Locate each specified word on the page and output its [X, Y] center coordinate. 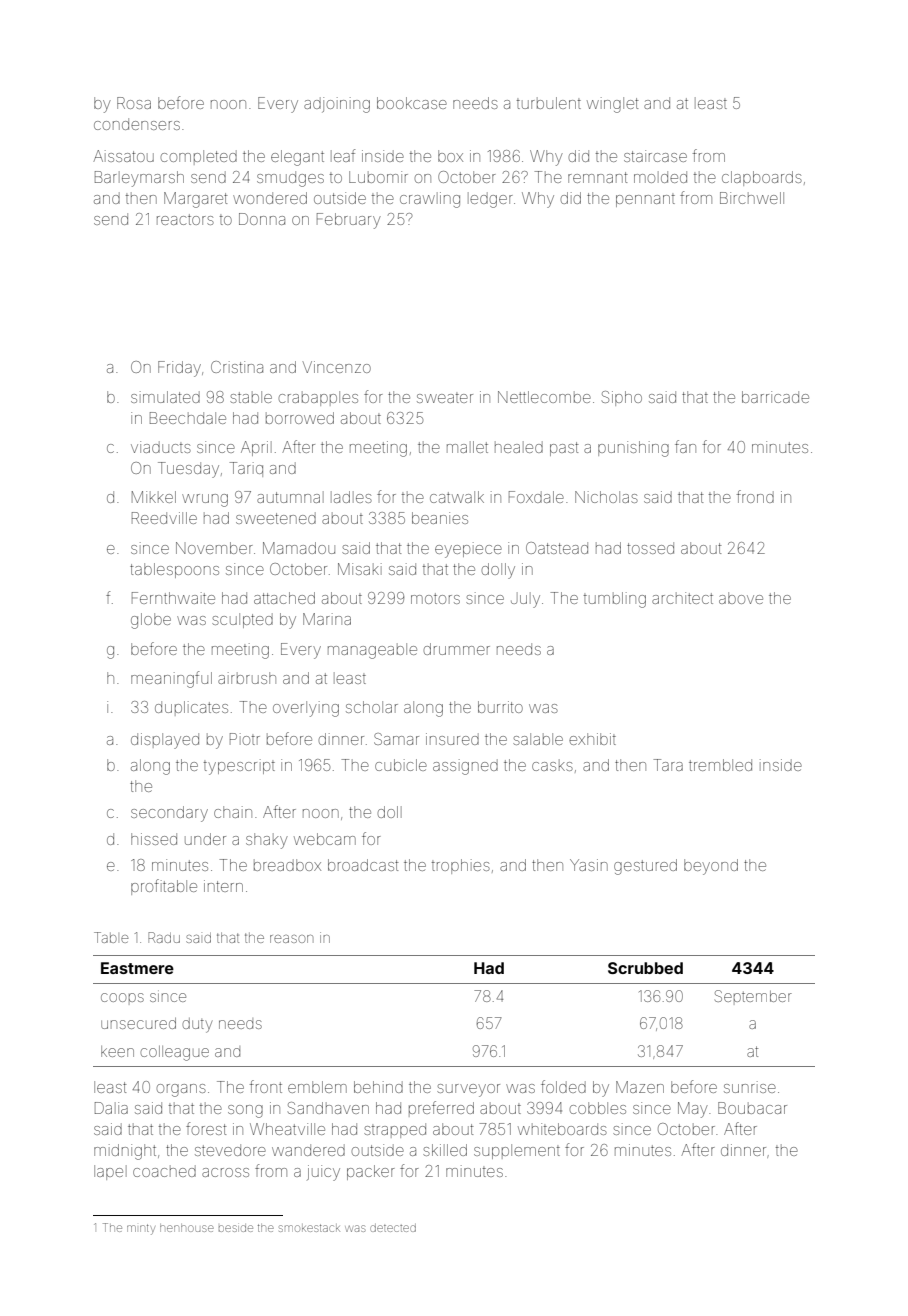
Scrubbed [645, 968]
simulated [165, 397]
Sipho [622, 398]
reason [291, 939]
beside [236, 1228]
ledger [490, 200]
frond [755, 496]
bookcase [412, 103]
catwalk [457, 497]
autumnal [290, 497]
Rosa [134, 103]
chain [233, 812]
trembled [720, 765]
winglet [612, 105]
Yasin [589, 865]
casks [552, 765]
